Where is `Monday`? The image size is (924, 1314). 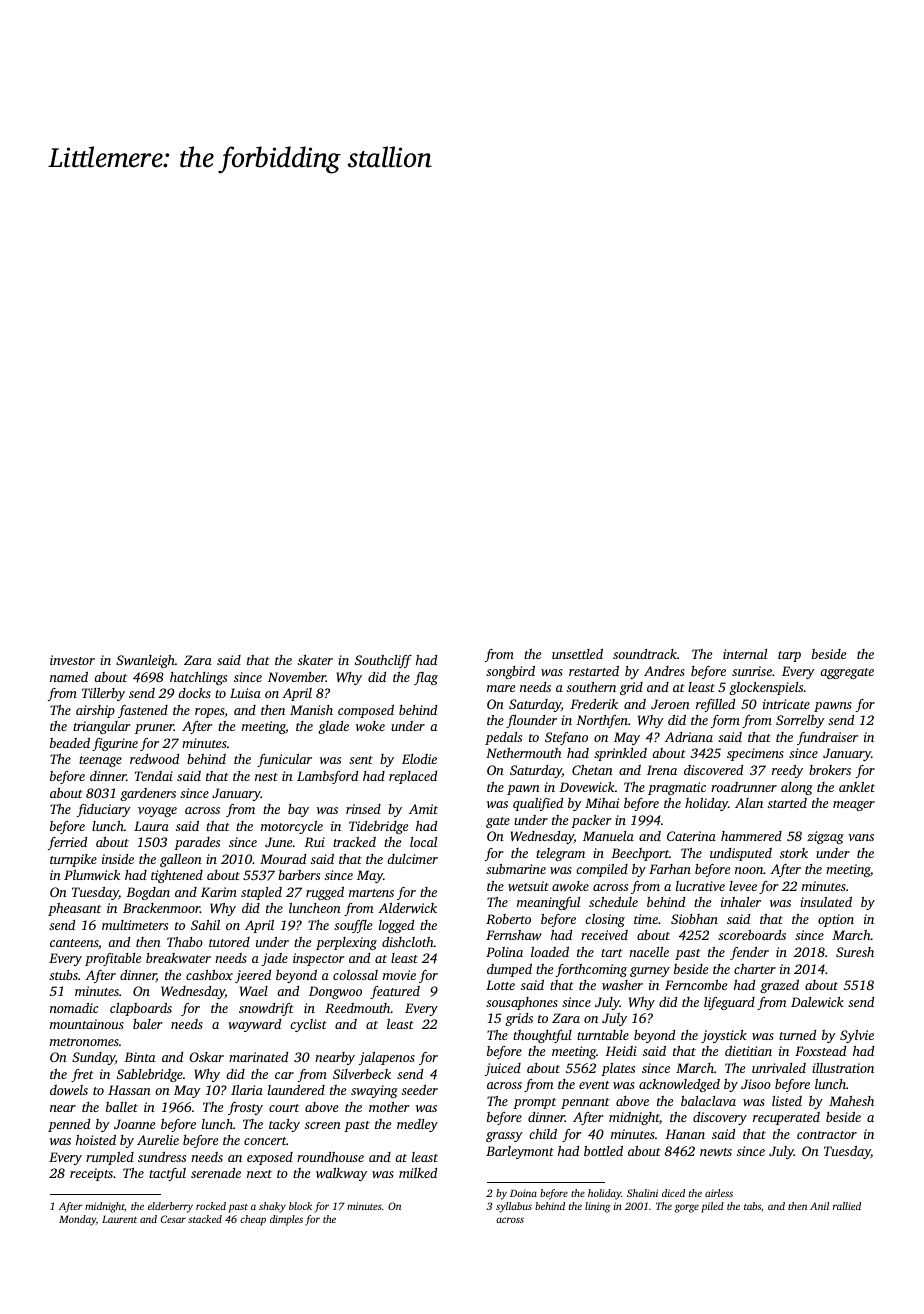 Monday is located at coordinates (77, 1220).
